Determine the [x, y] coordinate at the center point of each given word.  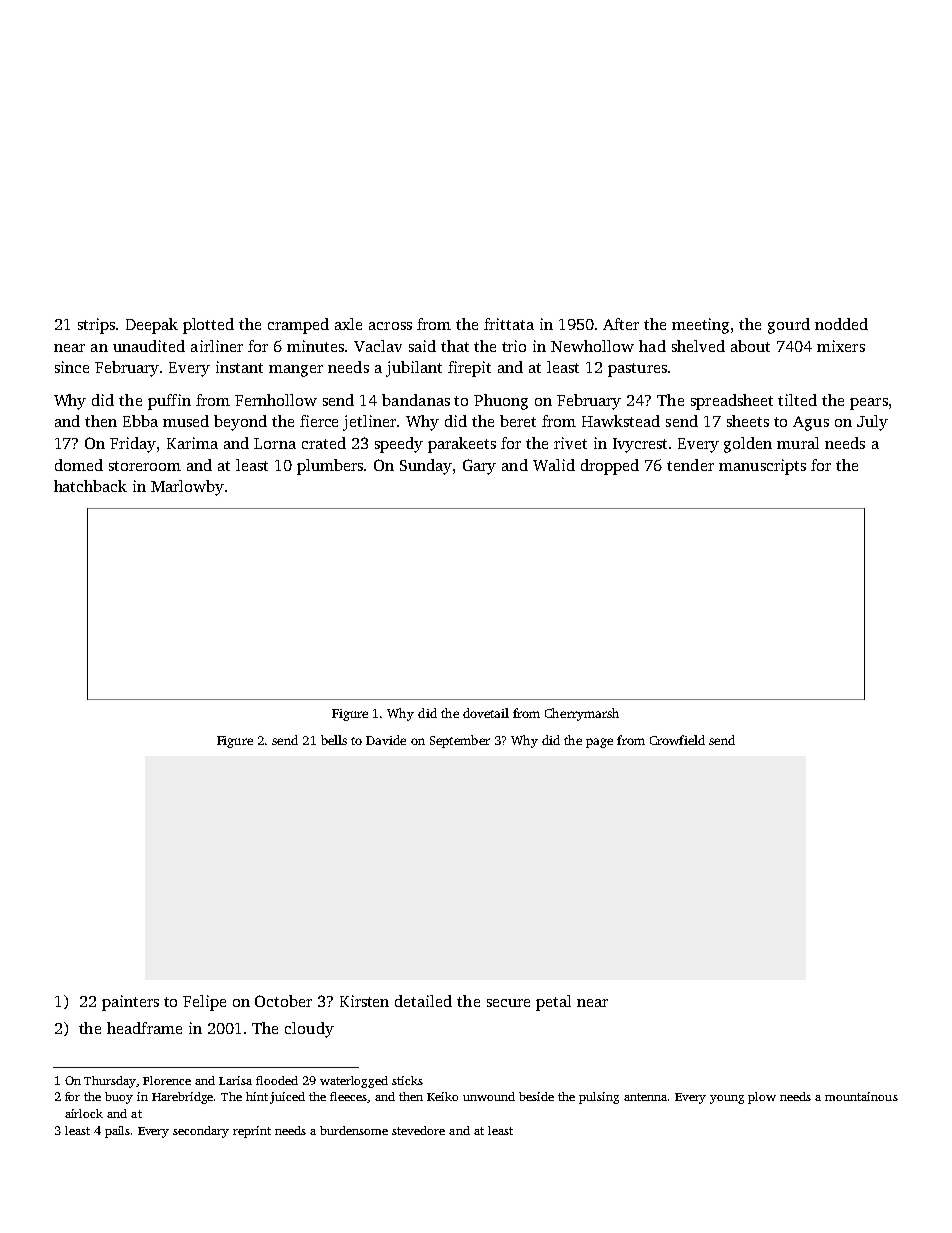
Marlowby [187, 488]
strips [96, 326]
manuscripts [762, 467]
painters [130, 1003]
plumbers [330, 467]
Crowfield [677, 740]
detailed [423, 1001]
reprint [252, 1132]
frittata [509, 324]
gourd [789, 326]
